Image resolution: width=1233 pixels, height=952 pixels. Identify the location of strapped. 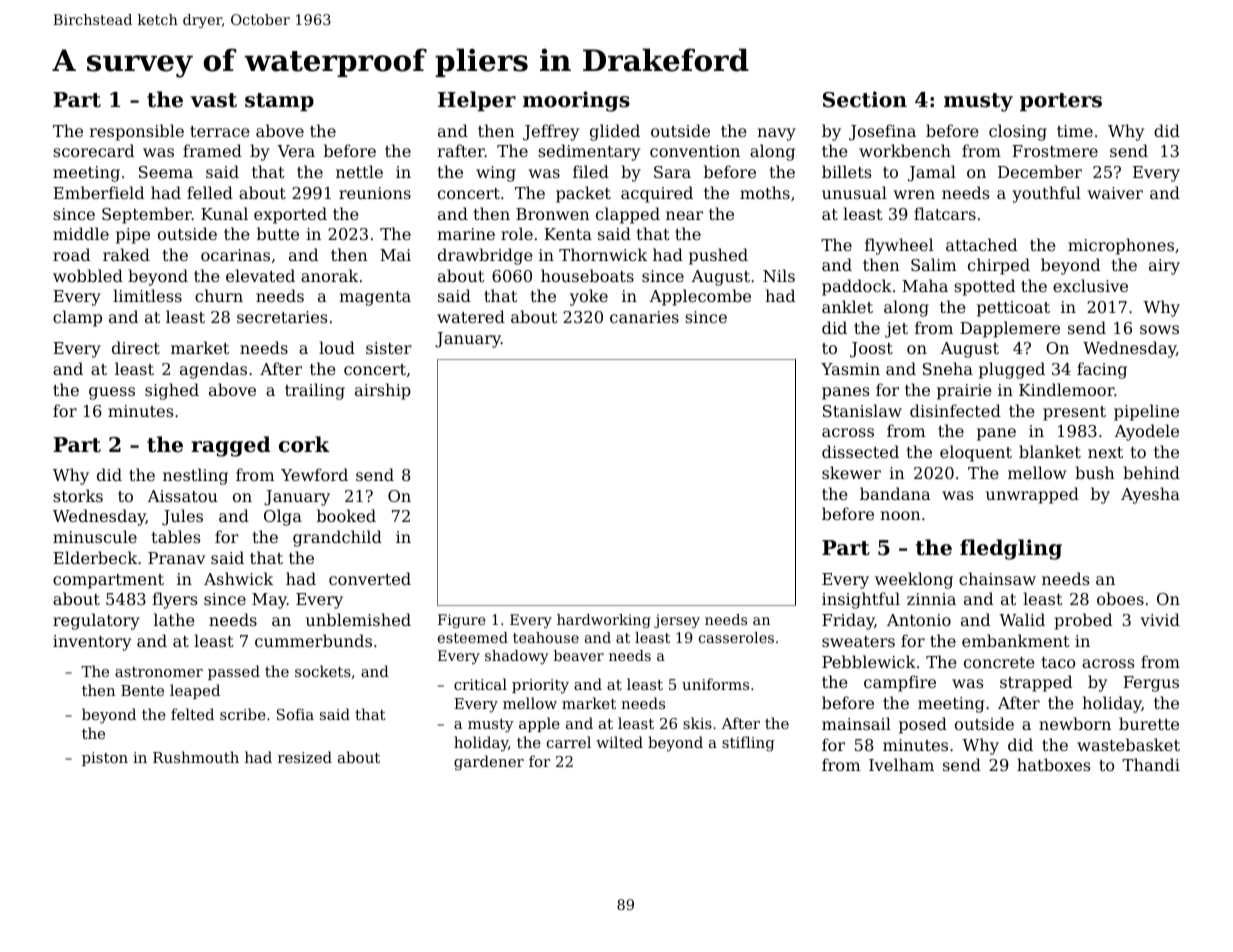
(1036, 683).
